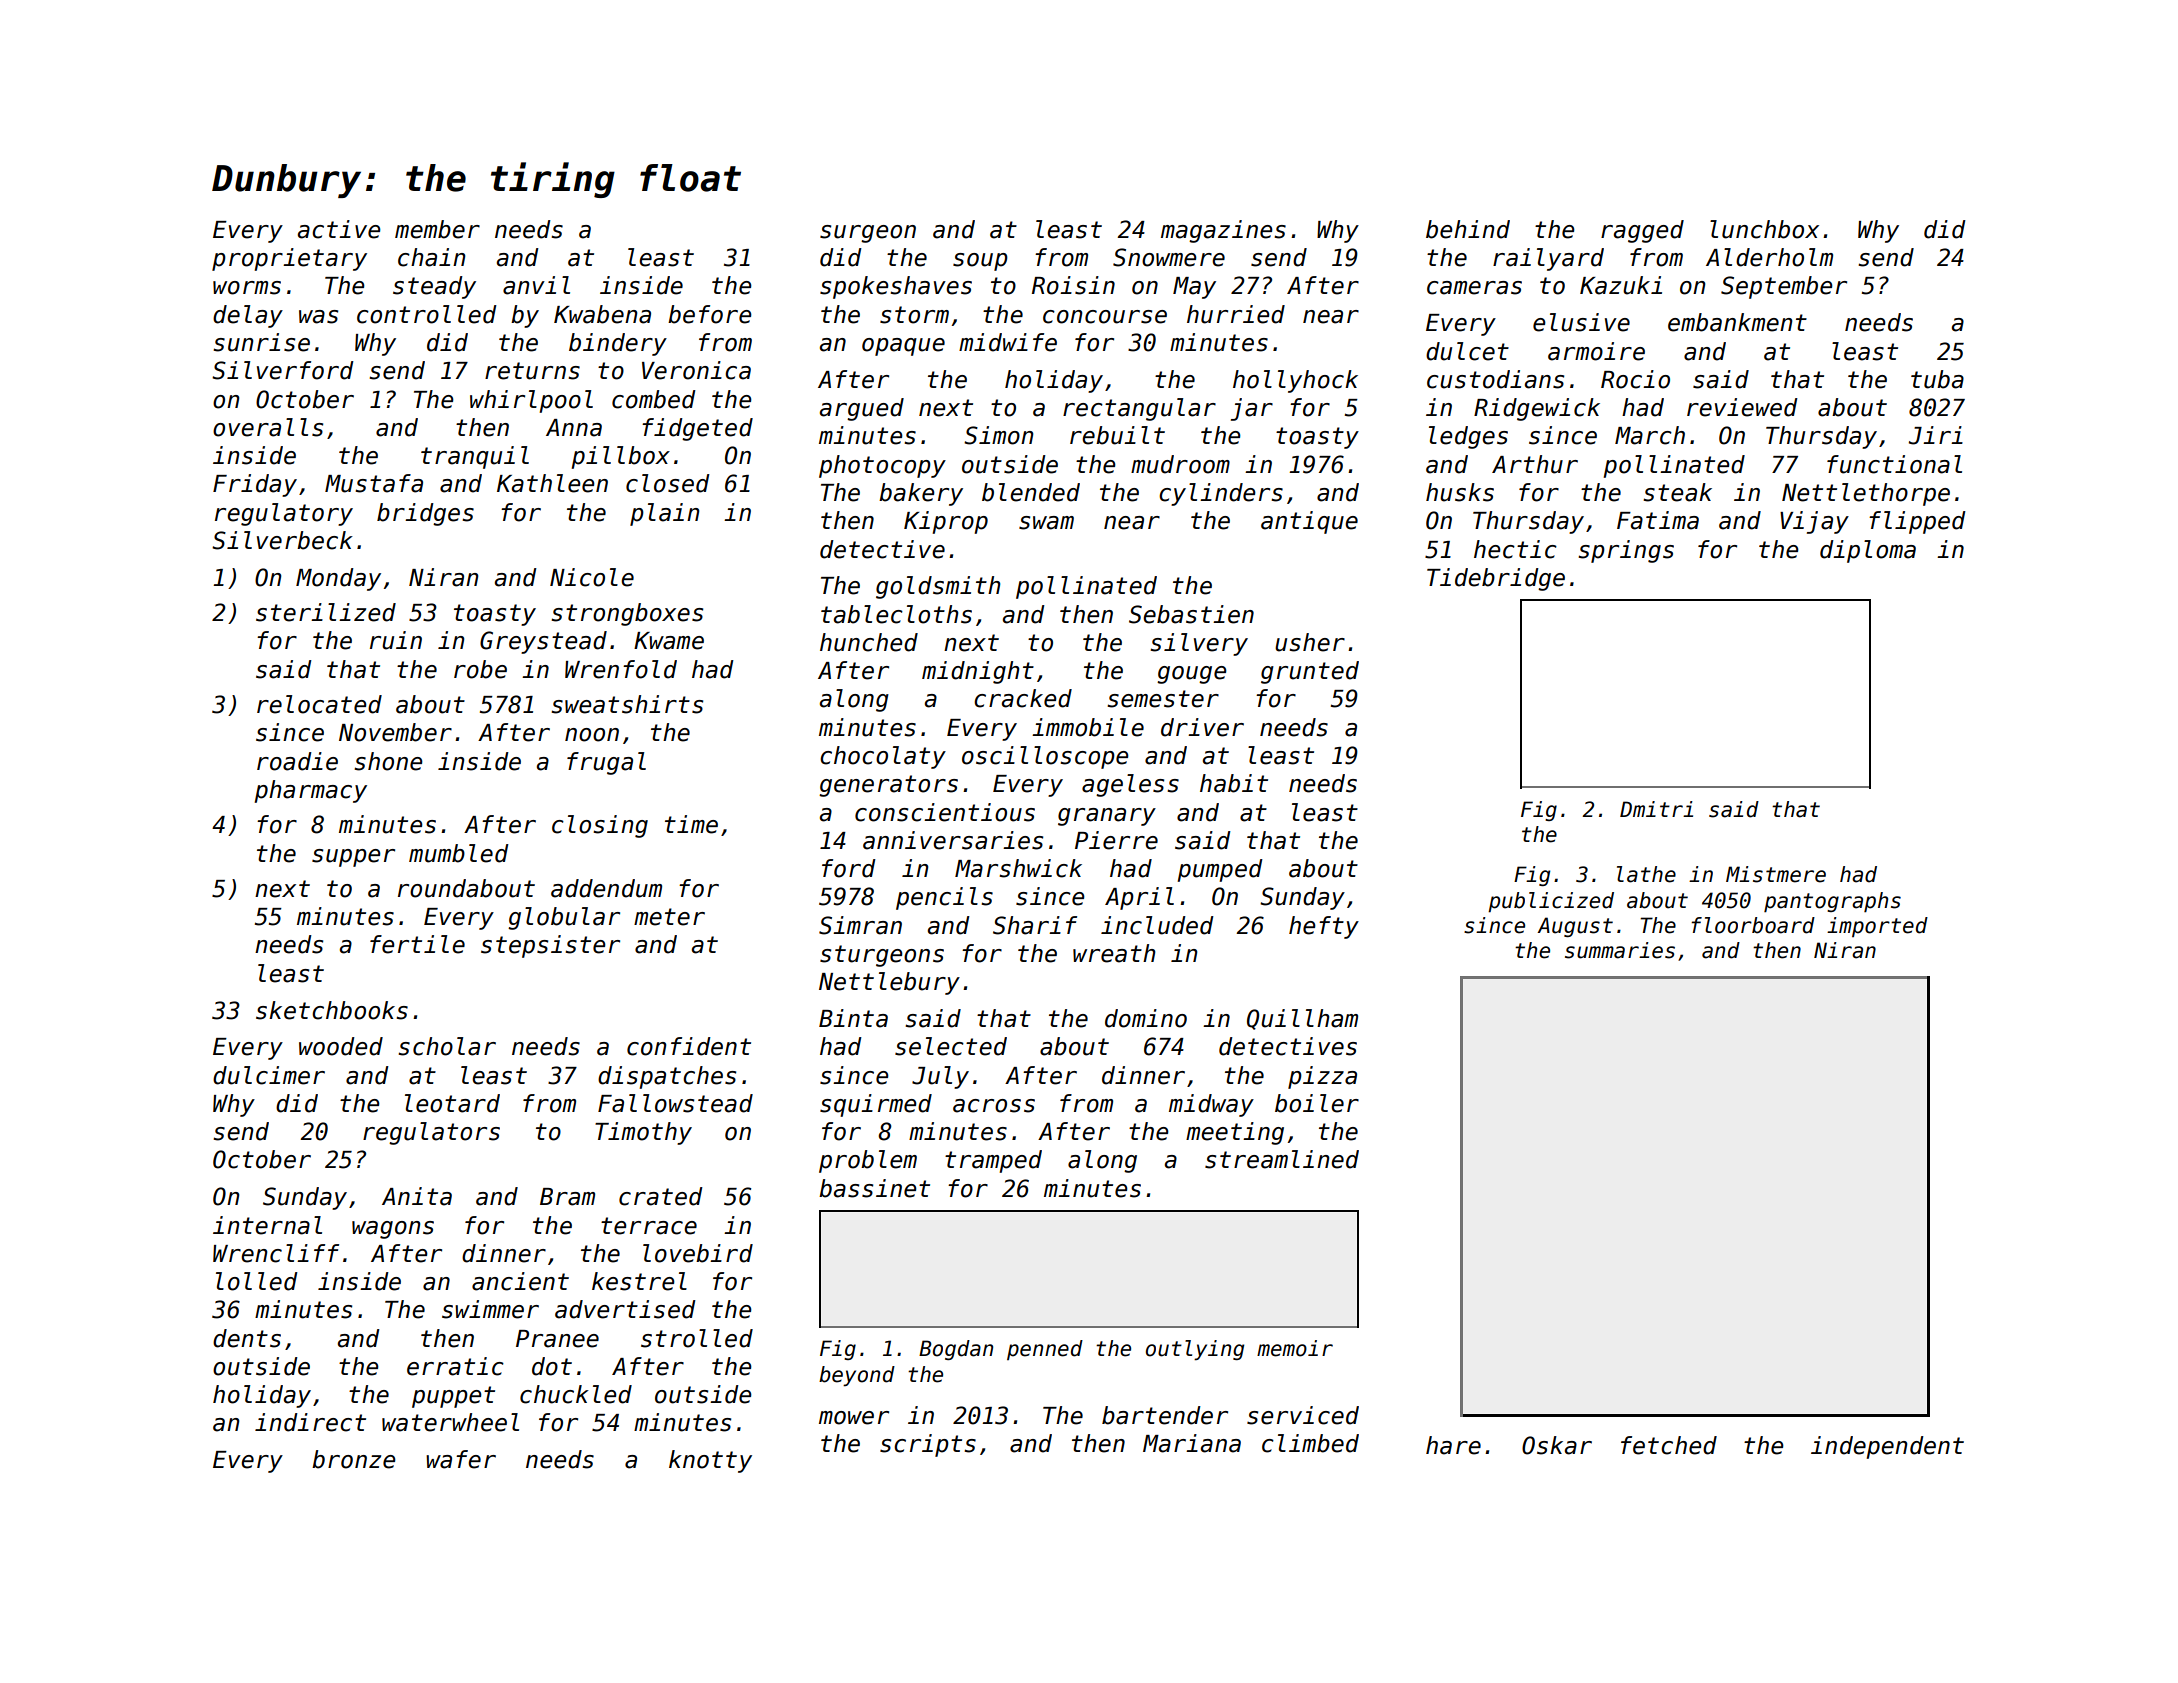  Describe the element at coordinates (956, 1350) in the page. I see `Bogdan` at that location.
